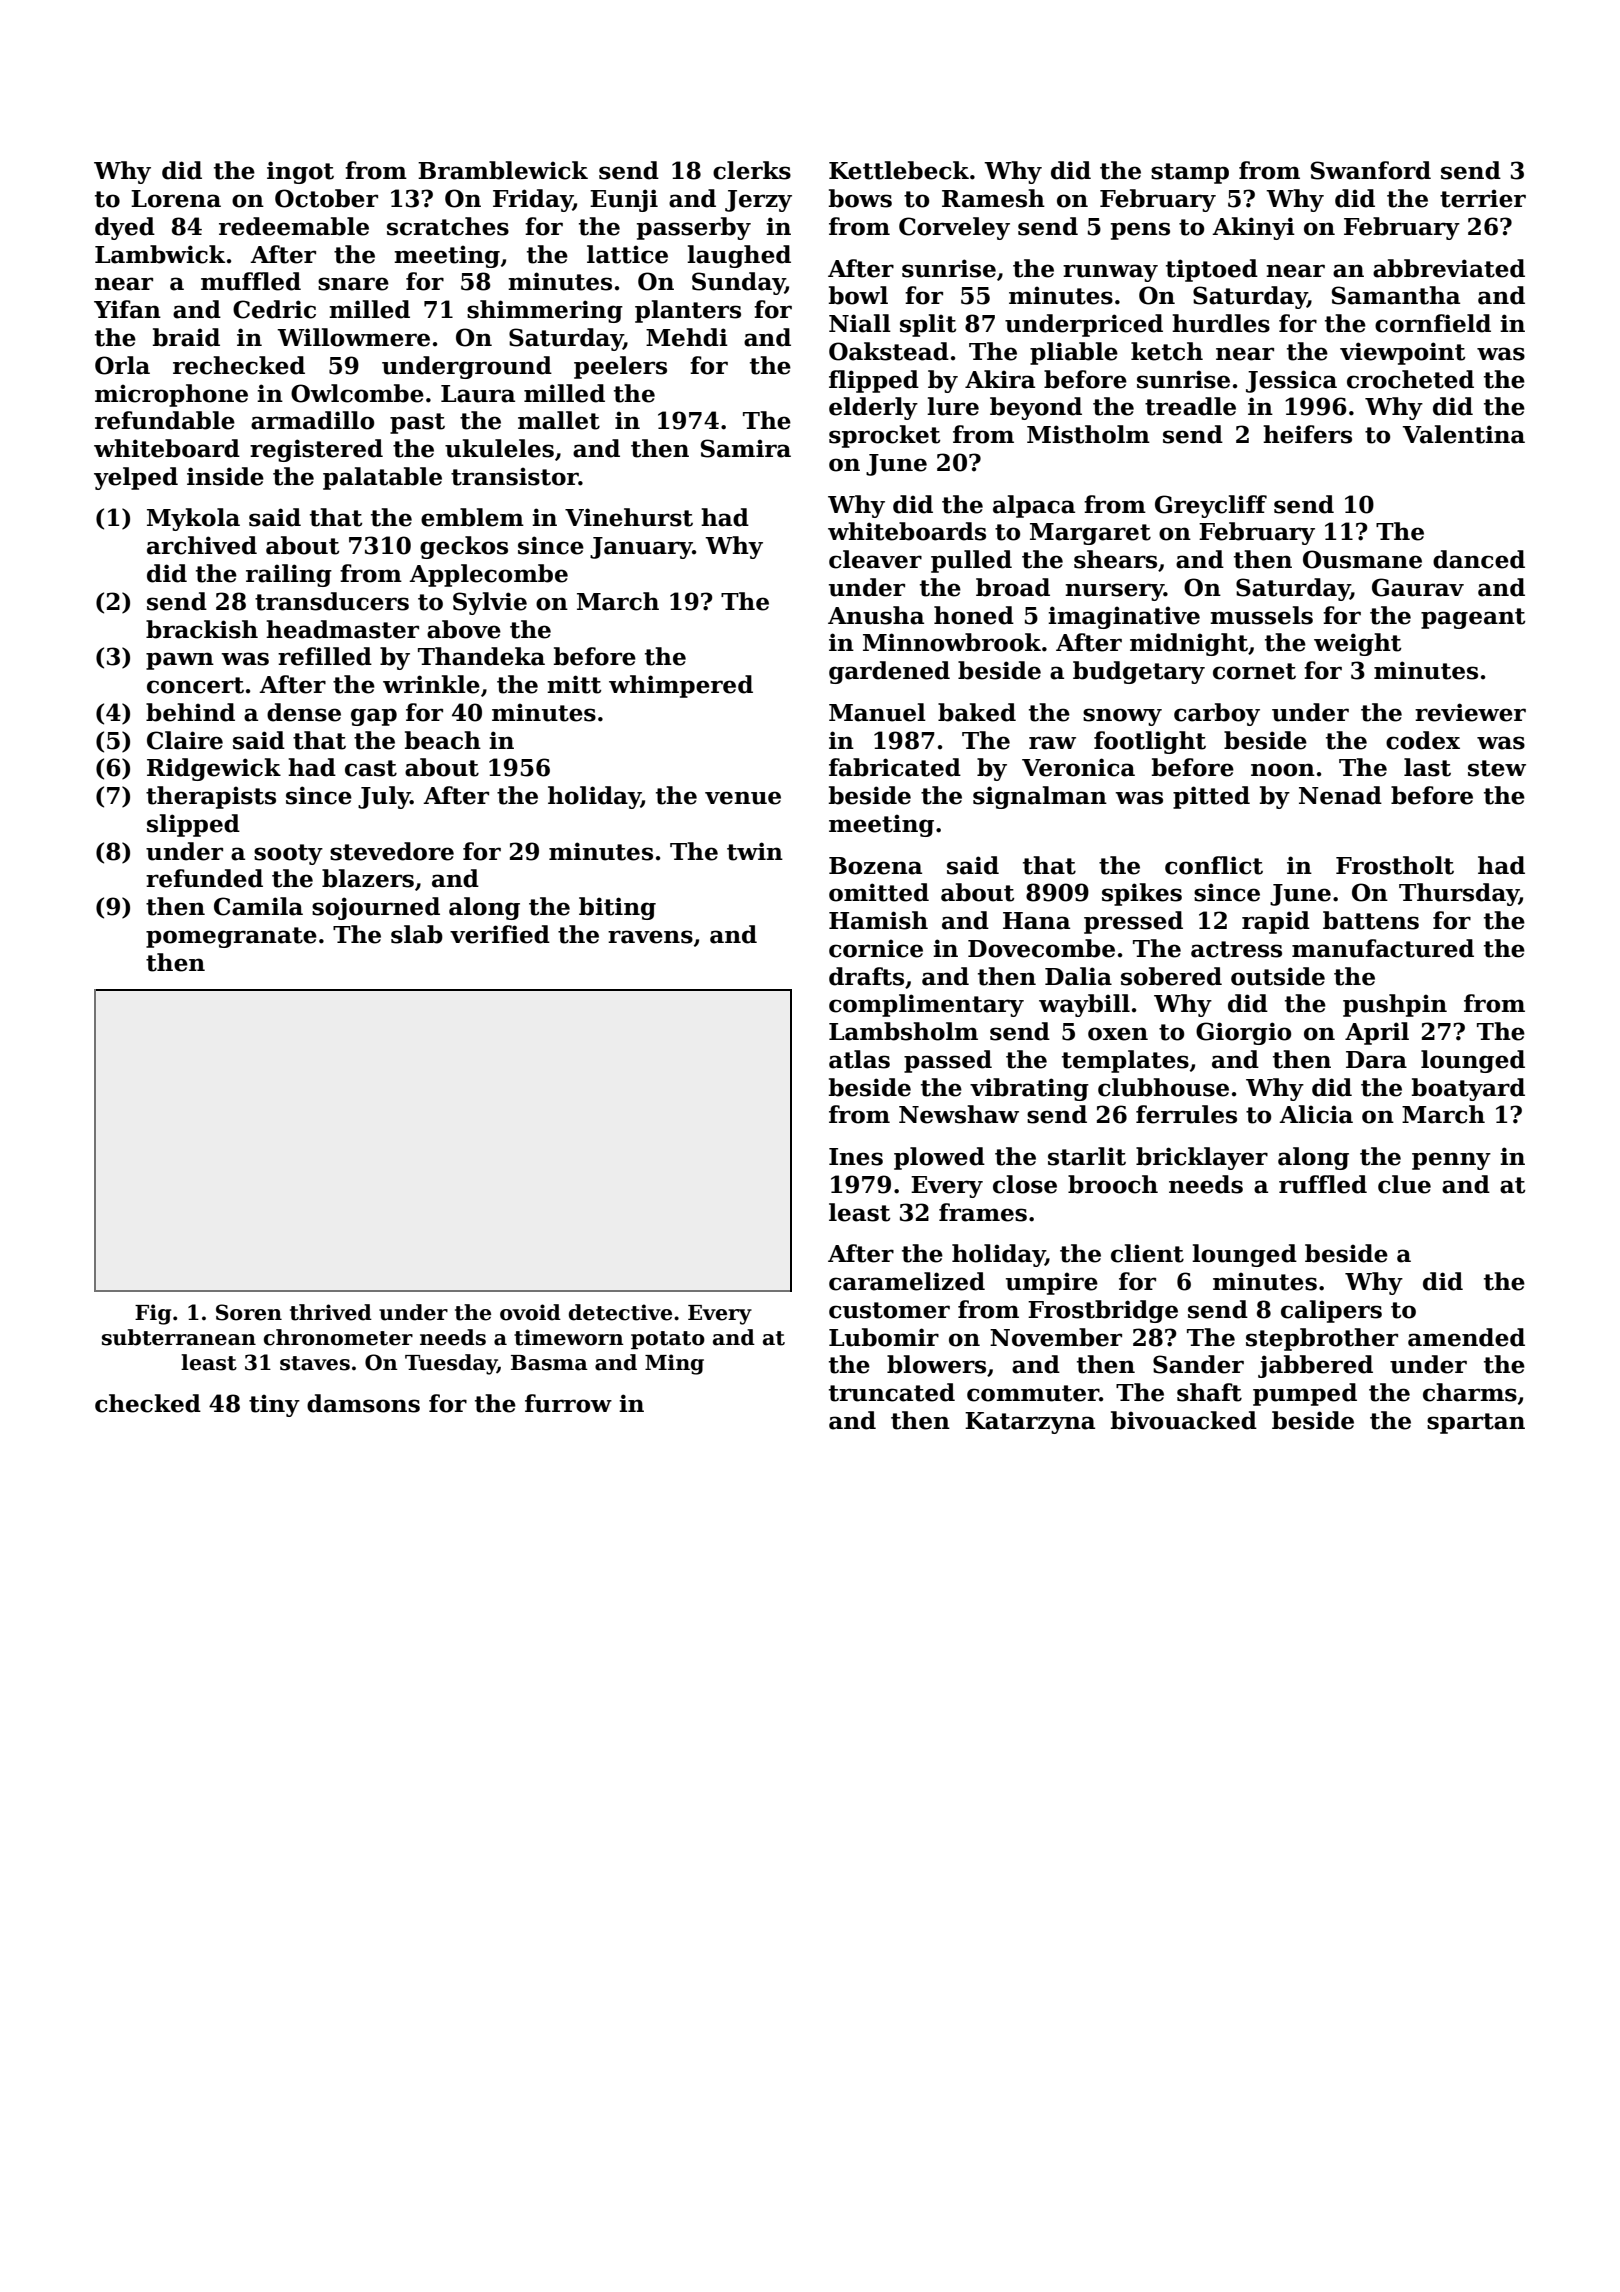  What do you see at coordinates (1371, 170) in the screenshot?
I see `Swanford` at bounding box center [1371, 170].
